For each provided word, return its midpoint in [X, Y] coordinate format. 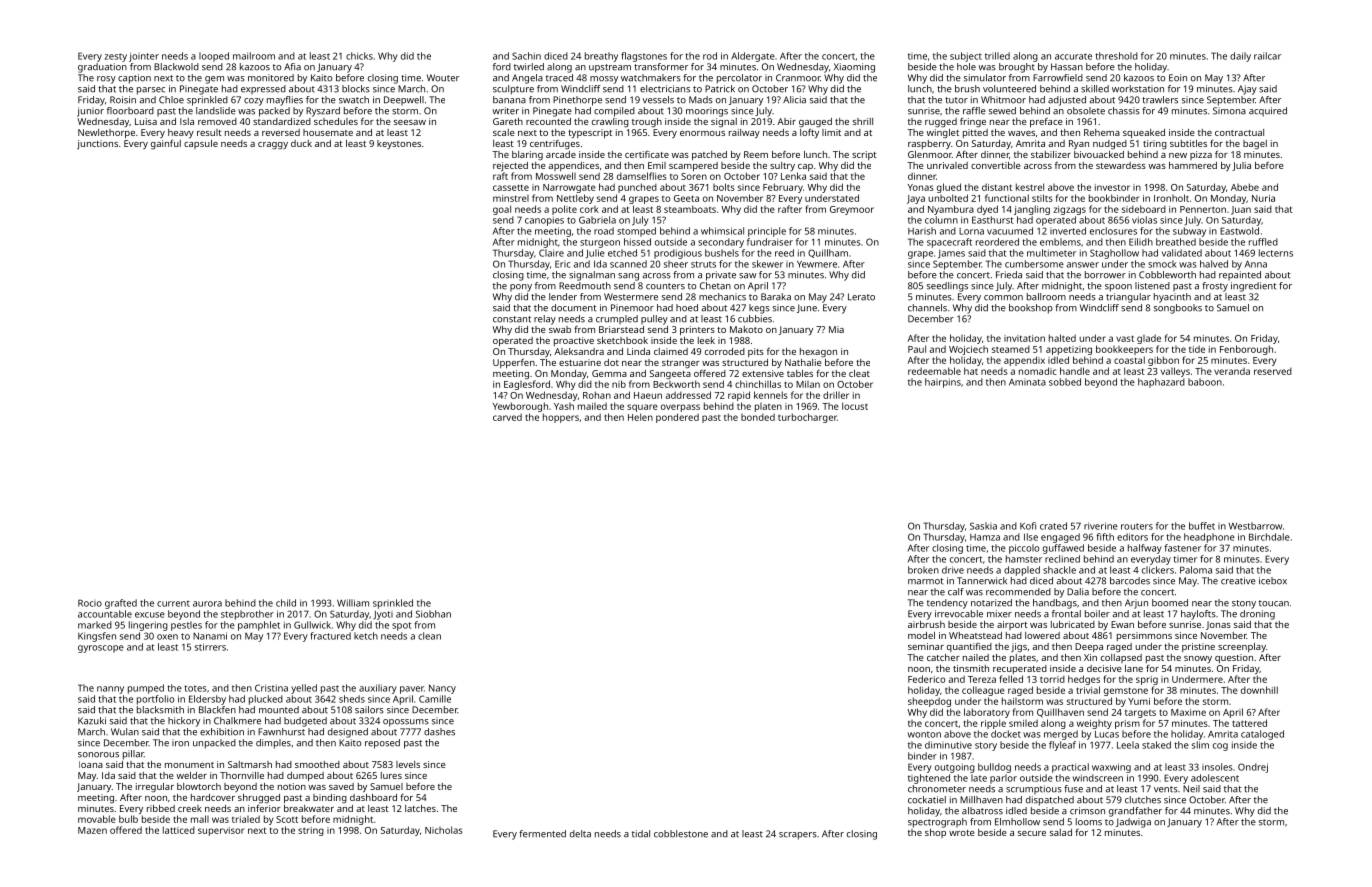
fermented [542, 834]
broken [923, 570]
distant [997, 187]
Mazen [92, 830]
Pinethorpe [577, 101]
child [286, 603]
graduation [102, 68]
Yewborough [520, 407]
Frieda [1009, 275]
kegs [759, 309]
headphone [1209, 538]
